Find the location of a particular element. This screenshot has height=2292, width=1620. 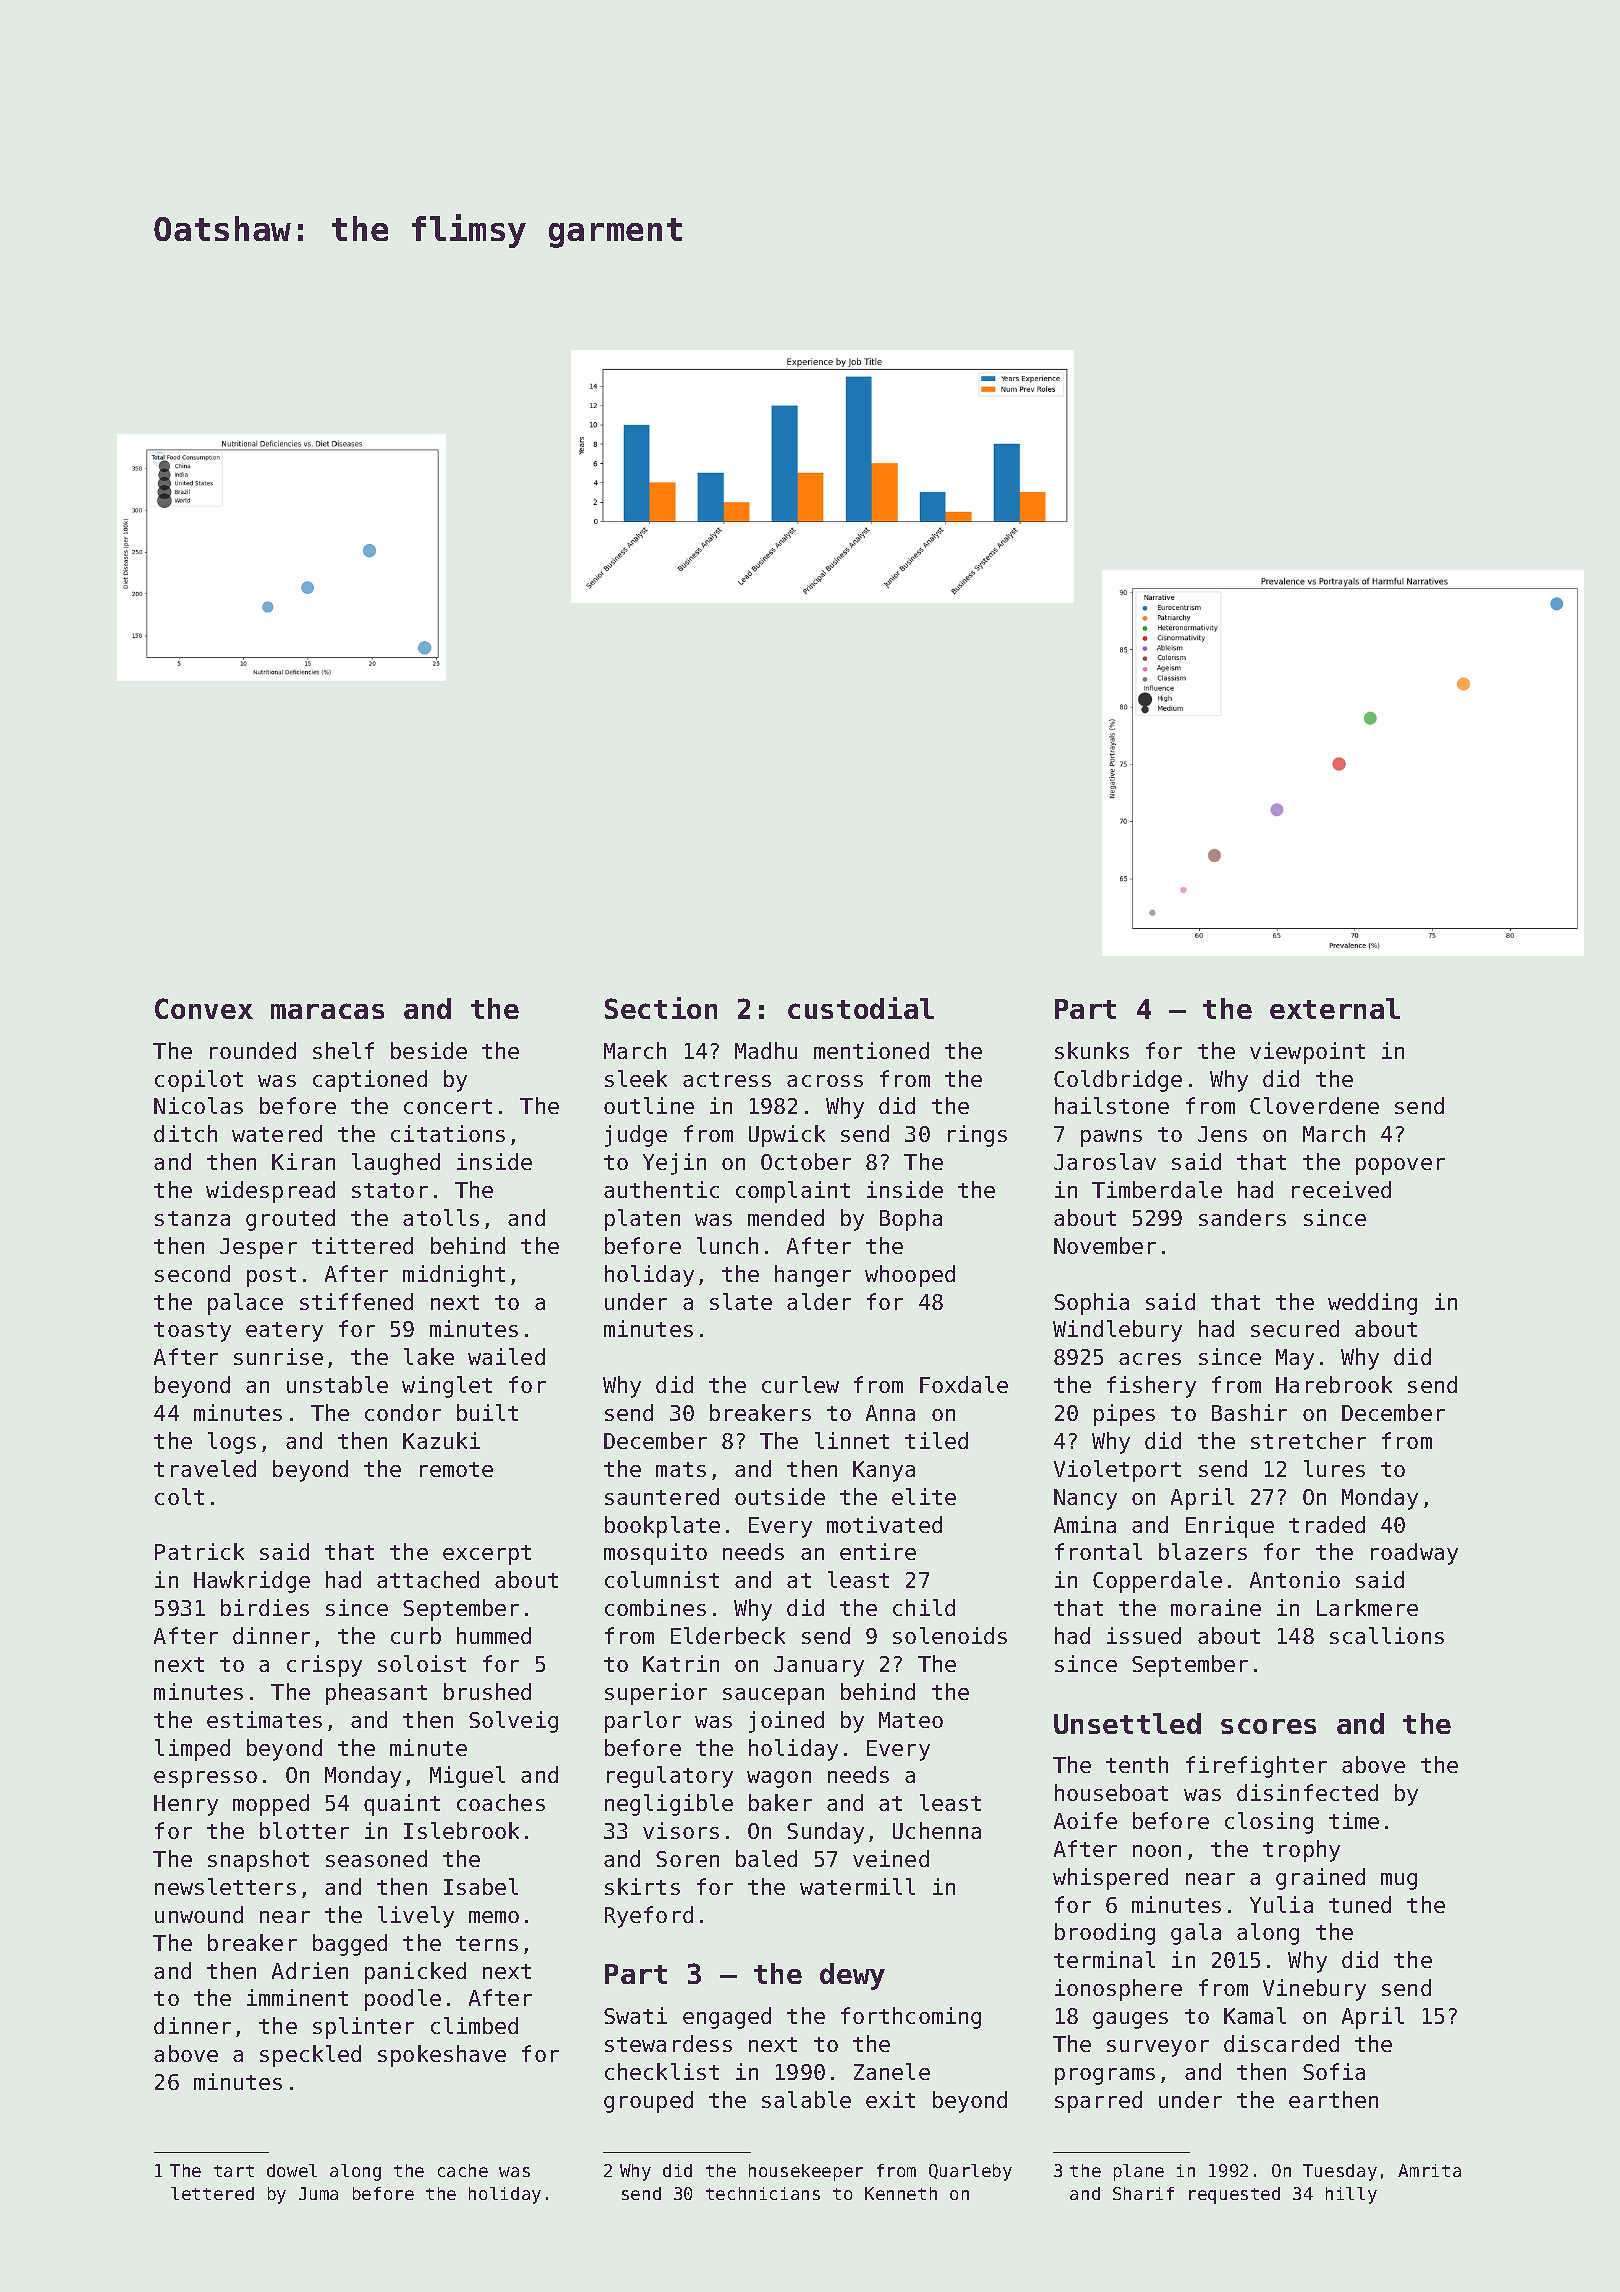

soloist is located at coordinates (422, 1663).
